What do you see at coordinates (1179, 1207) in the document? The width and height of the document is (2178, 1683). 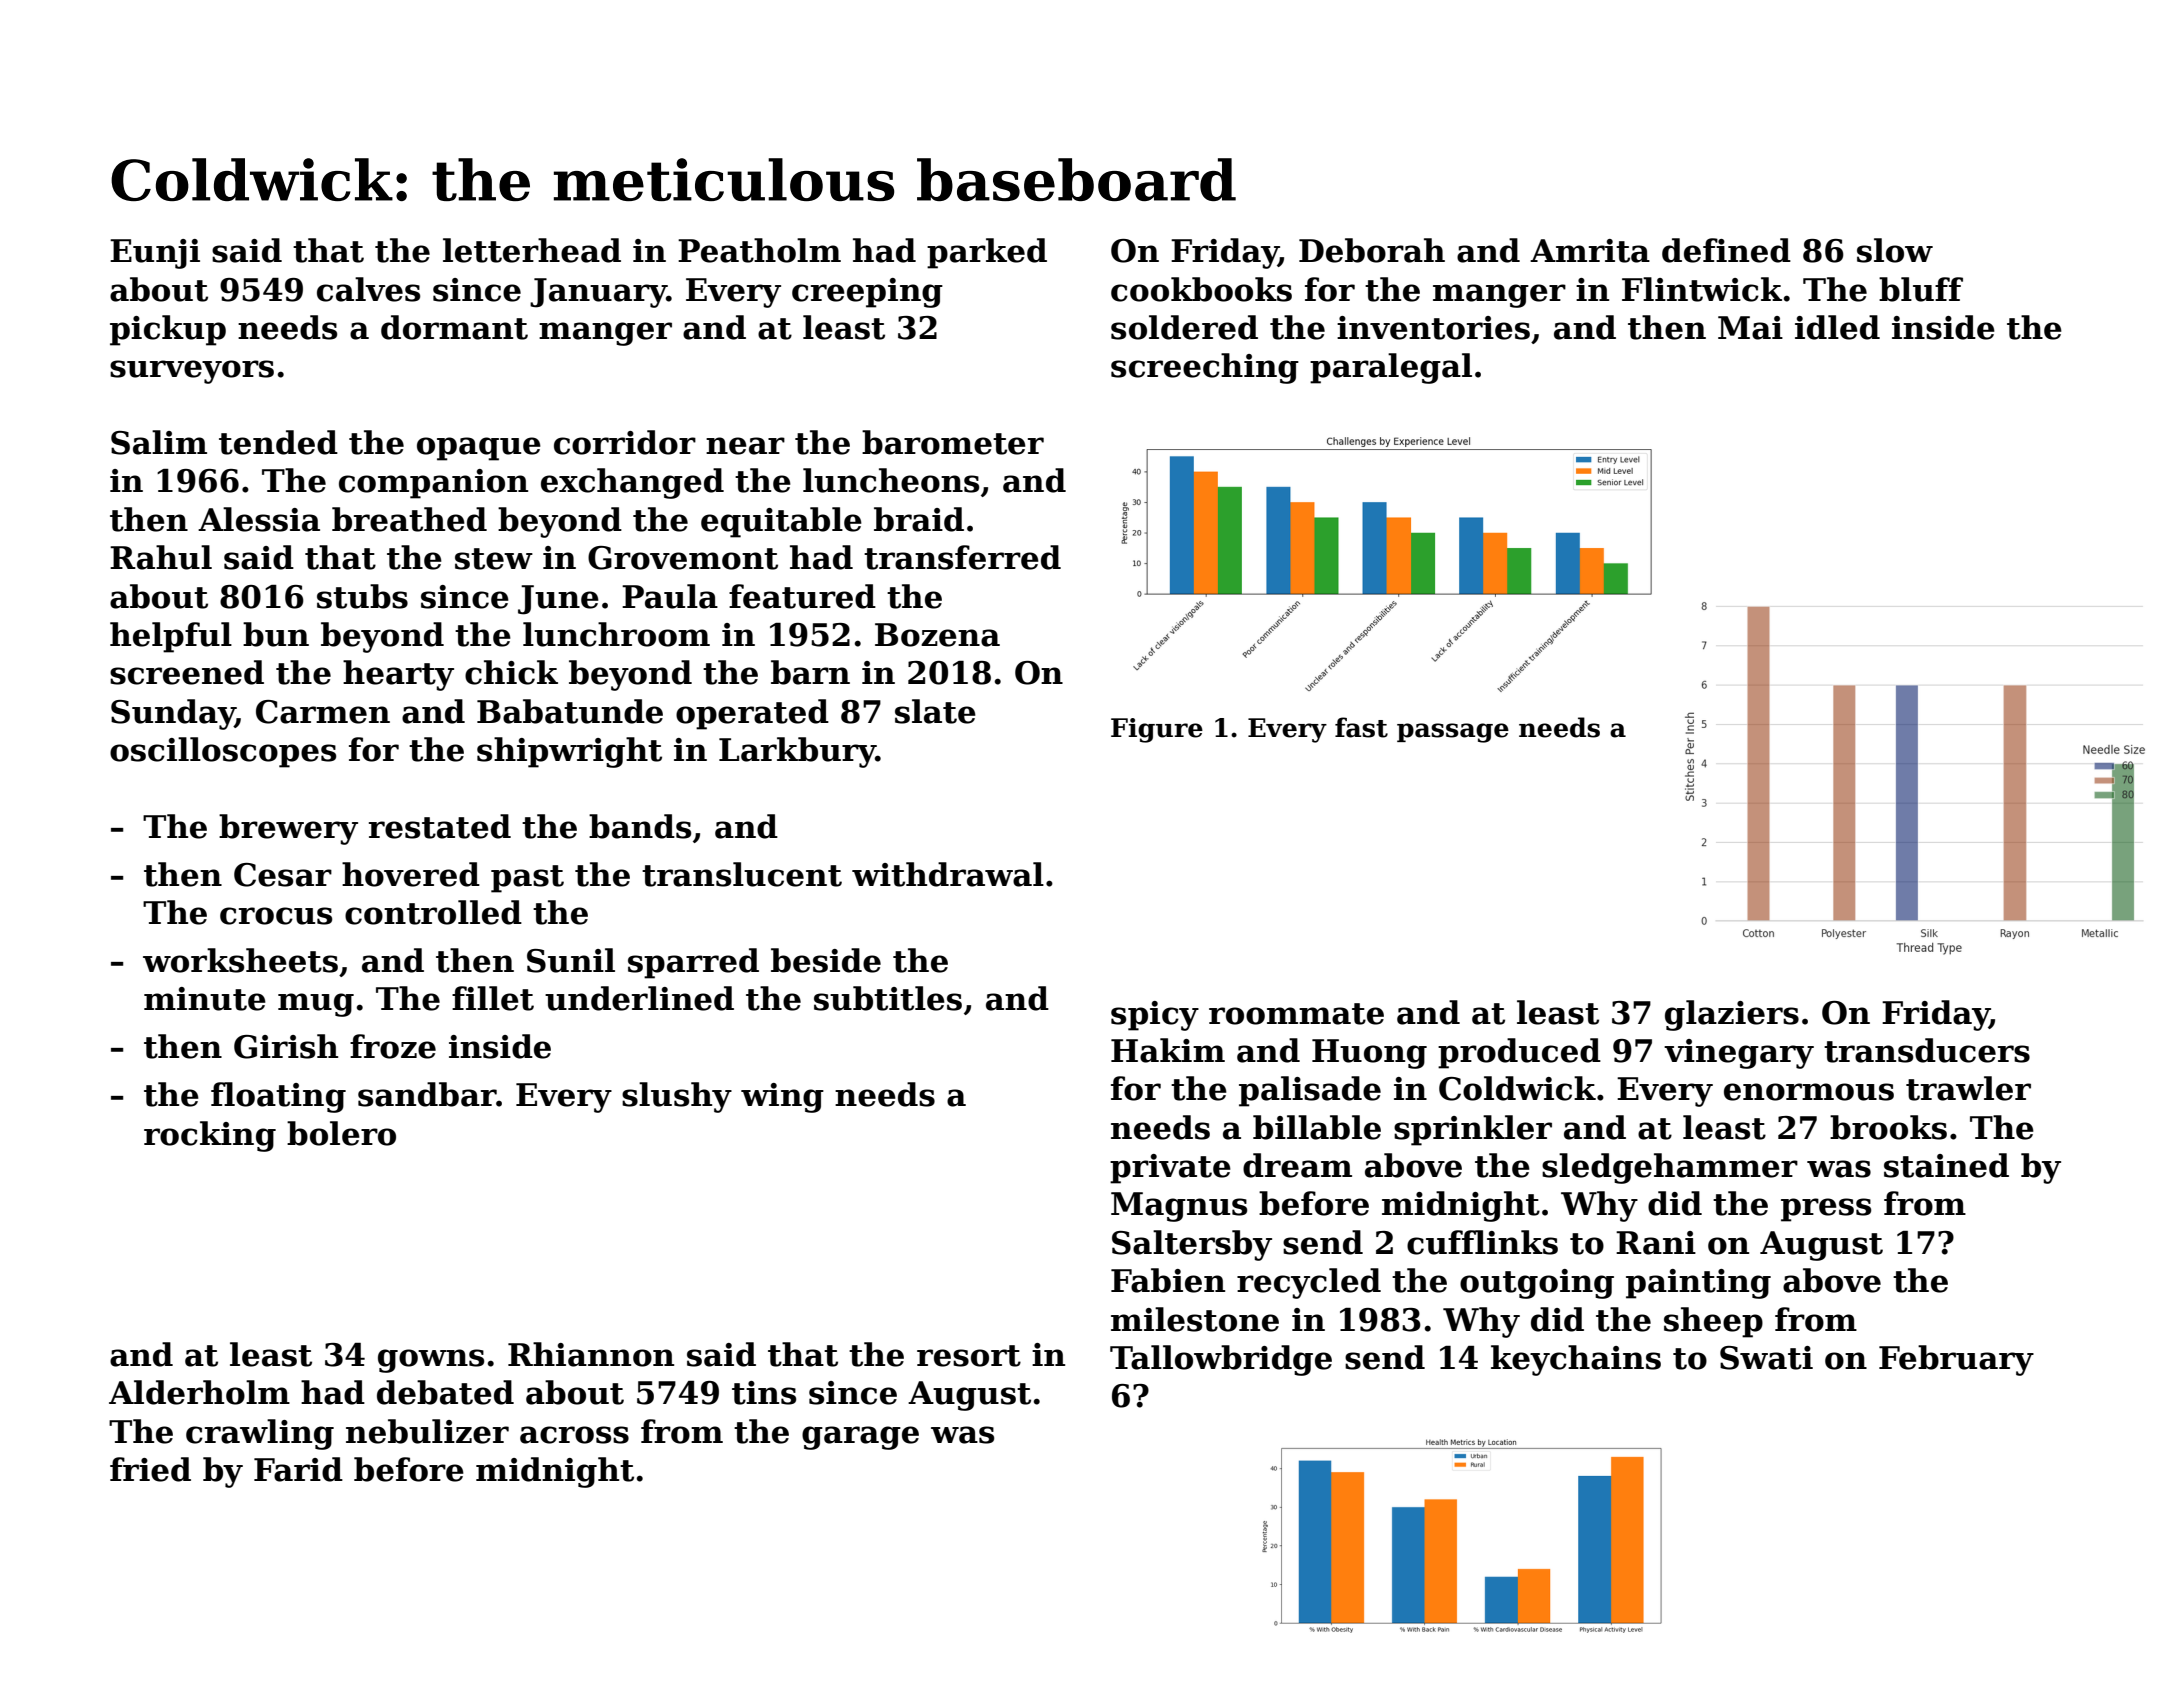 I see `Magnus` at bounding box center [1179, 1207].
